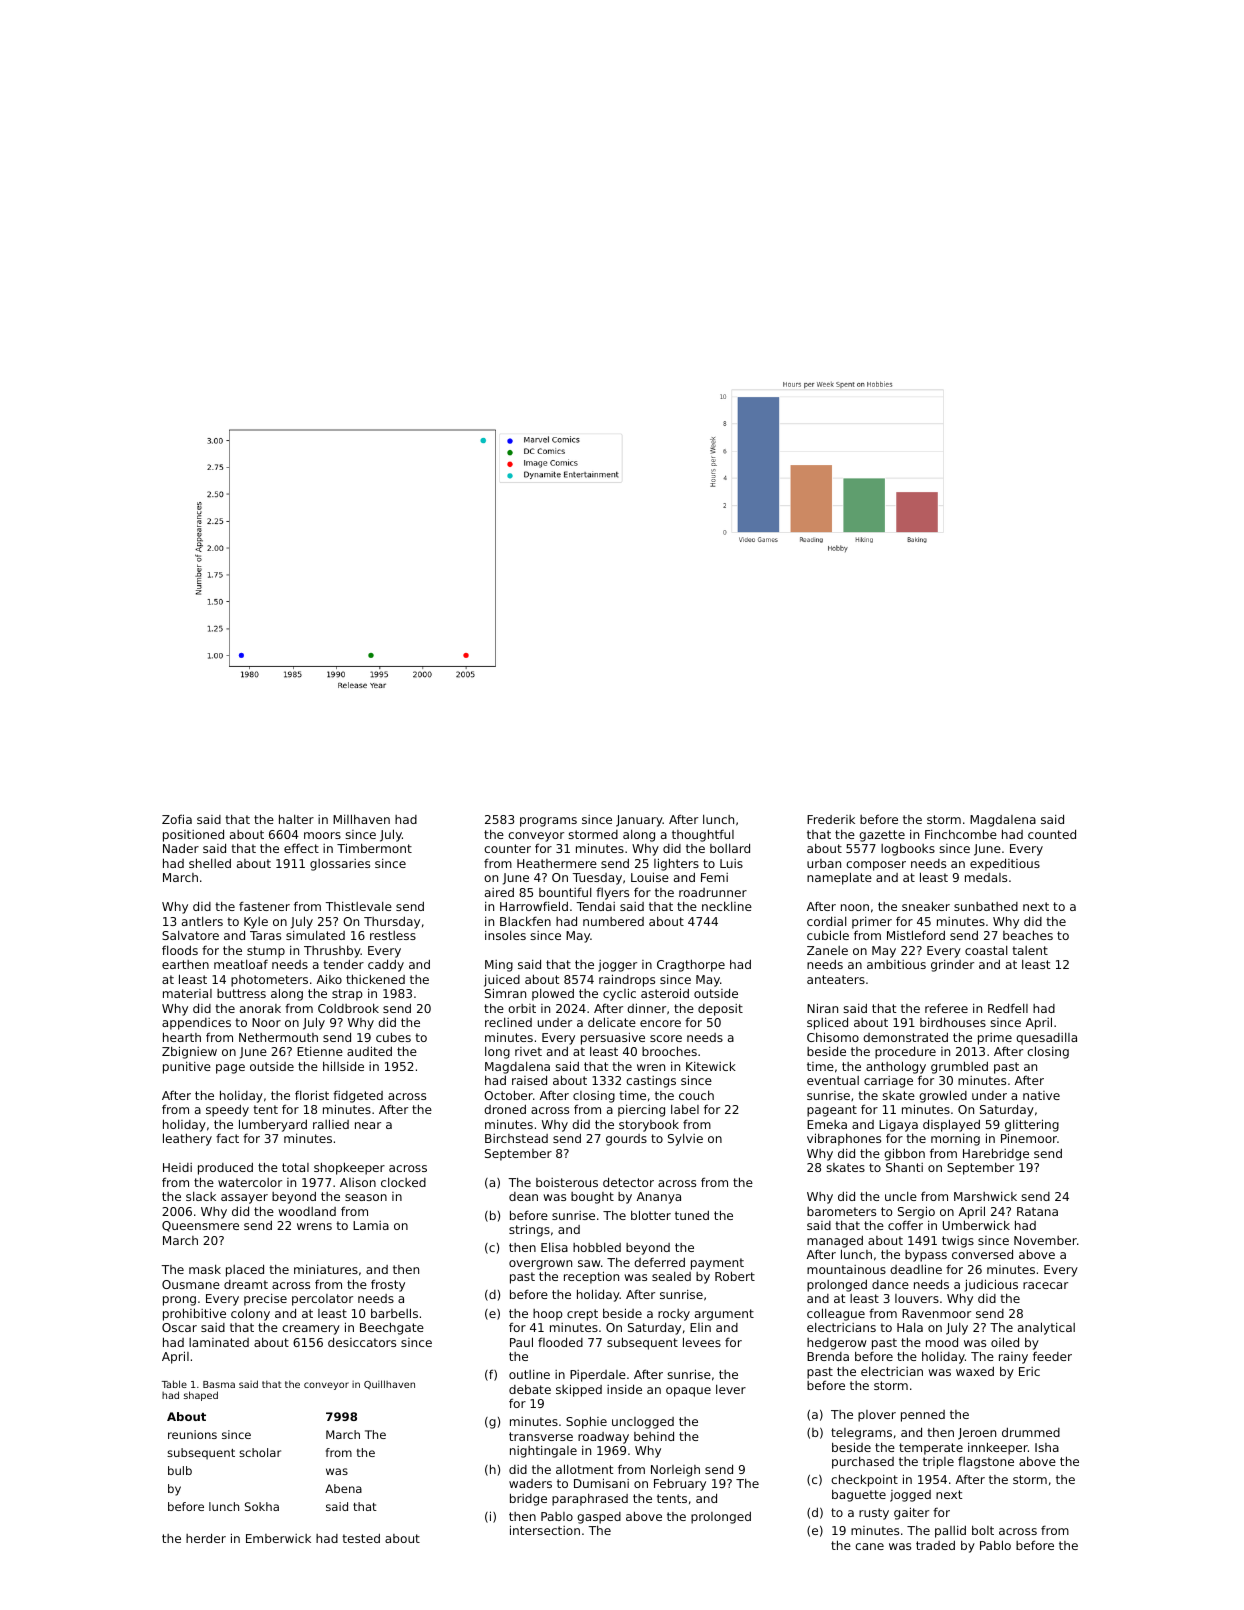 This page has width=1244, height=1610. I want to click on Table, so click(174, 1384).
